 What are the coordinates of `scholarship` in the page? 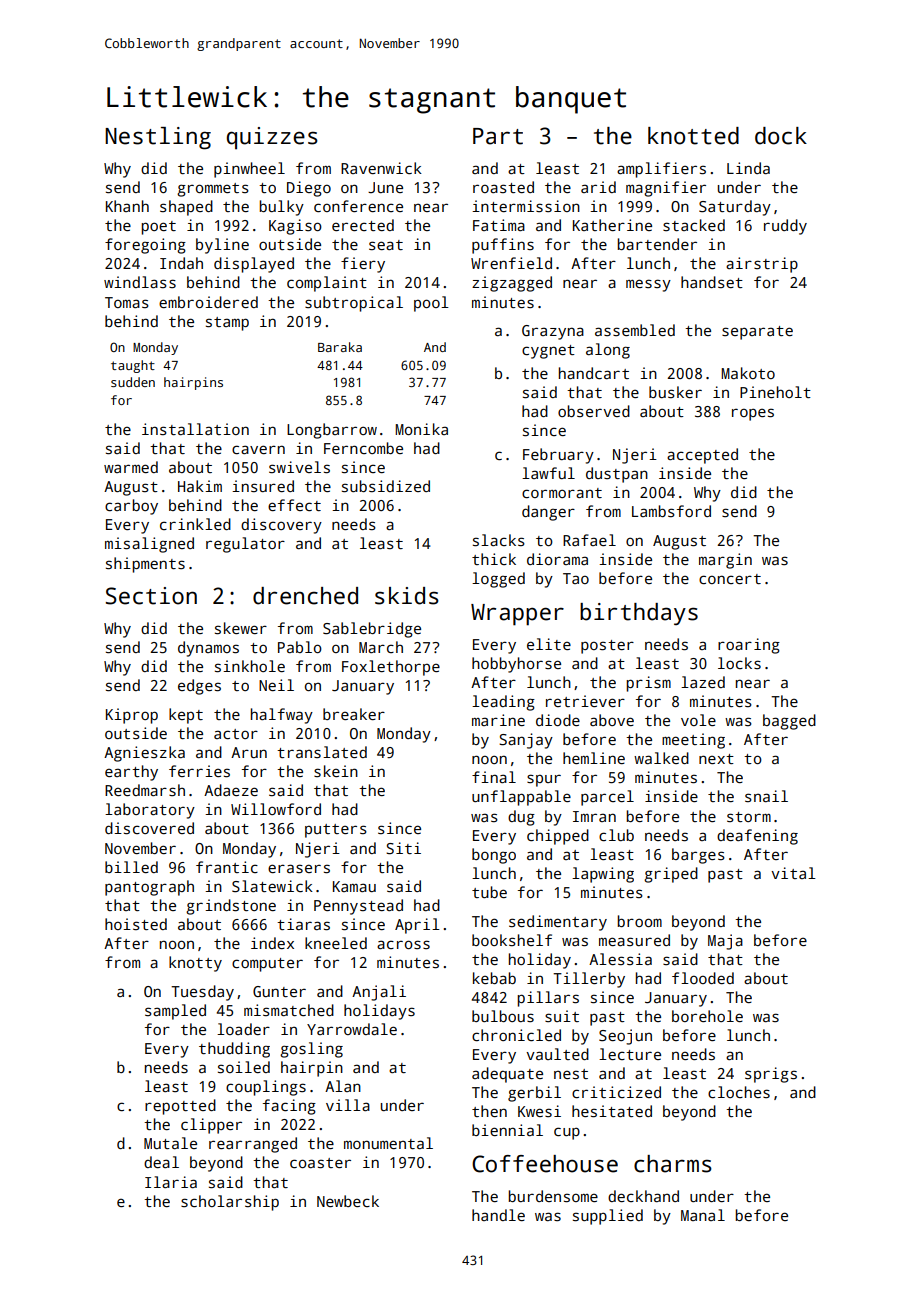 It's located at (230, 1203).
